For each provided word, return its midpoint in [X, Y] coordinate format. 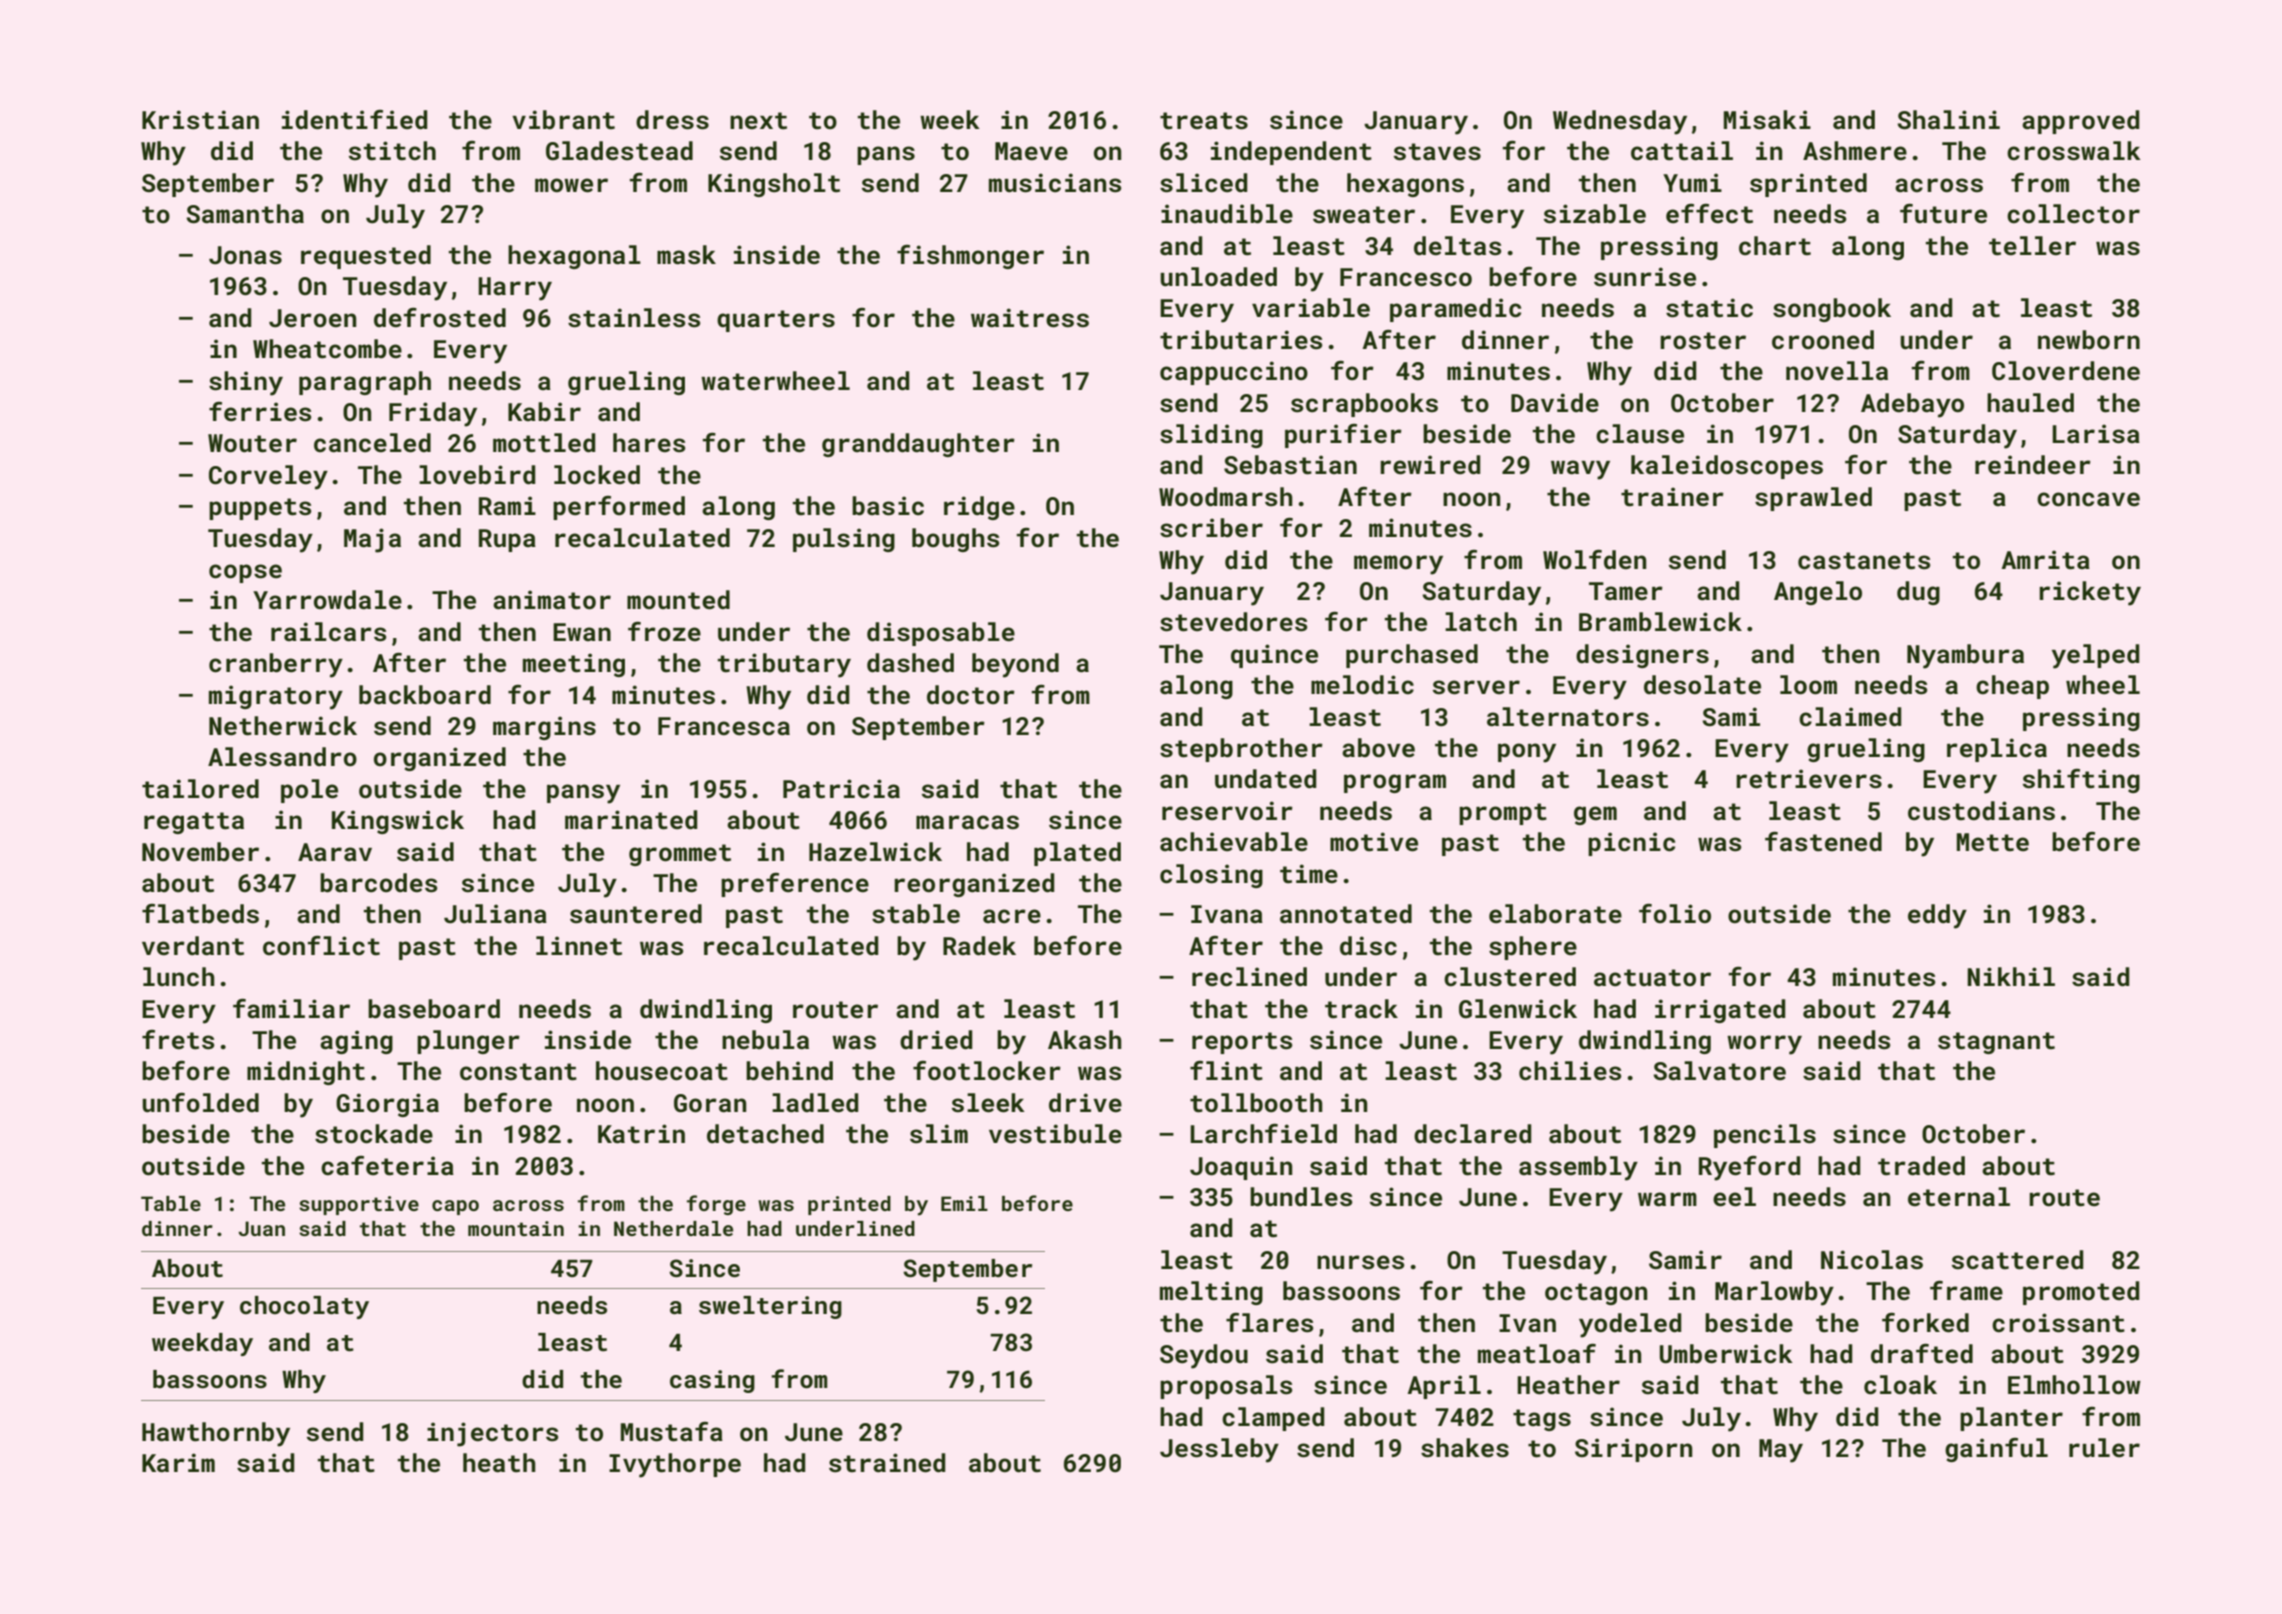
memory [1398, 565]
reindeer [2033, 465]
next [758, 121]
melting [1211, 1293]
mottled [544, 443]
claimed [1850, 717]
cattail [1682, 151]
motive [1374, 842]
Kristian [200, 120]
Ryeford [1749, 1168]
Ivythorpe [675, 1465]
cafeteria [387, 1166]
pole [309, 791]
